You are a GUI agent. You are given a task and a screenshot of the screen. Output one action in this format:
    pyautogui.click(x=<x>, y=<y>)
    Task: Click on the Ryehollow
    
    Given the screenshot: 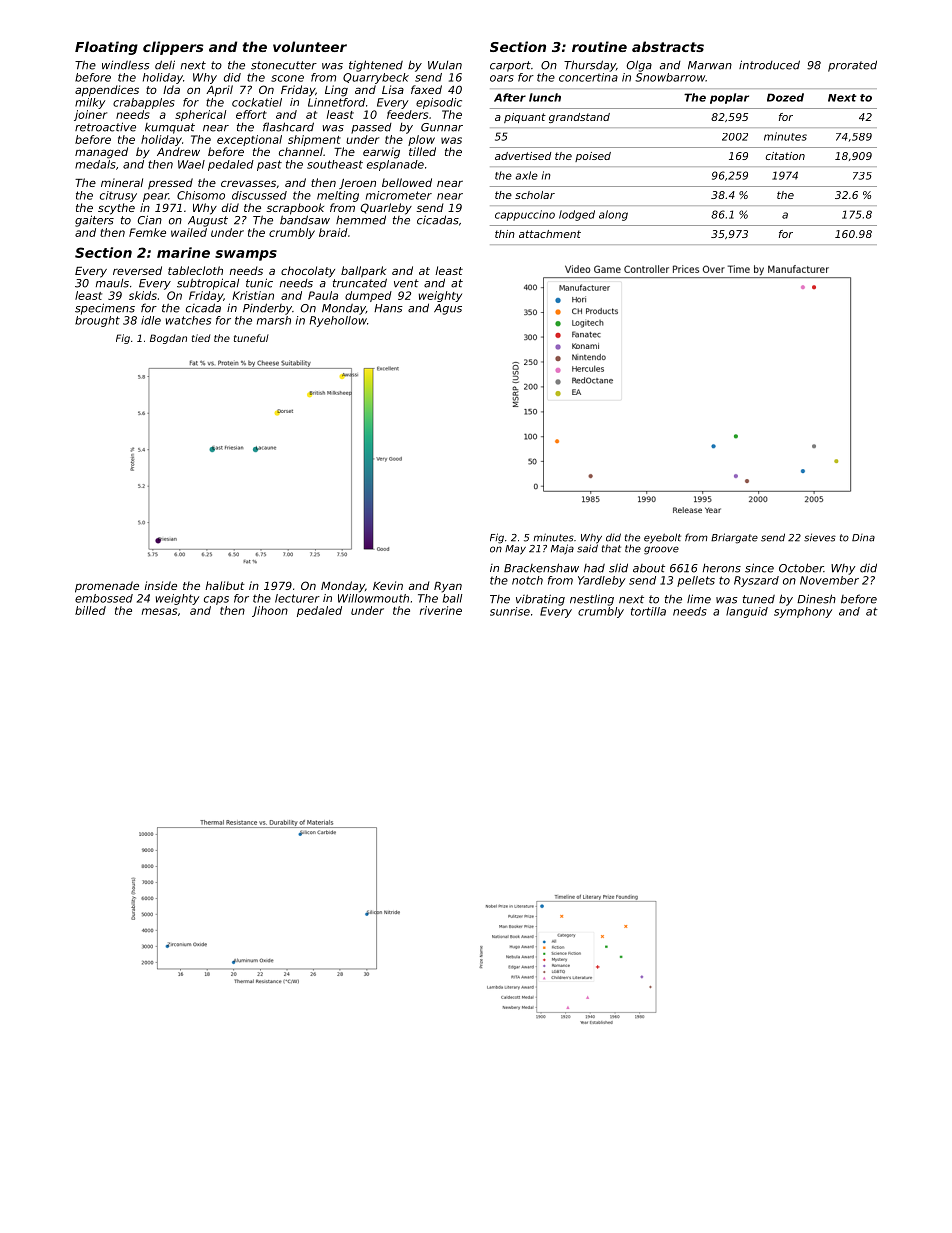 What is the action you would take?
    pyautogui.click(x=338, y=321)
